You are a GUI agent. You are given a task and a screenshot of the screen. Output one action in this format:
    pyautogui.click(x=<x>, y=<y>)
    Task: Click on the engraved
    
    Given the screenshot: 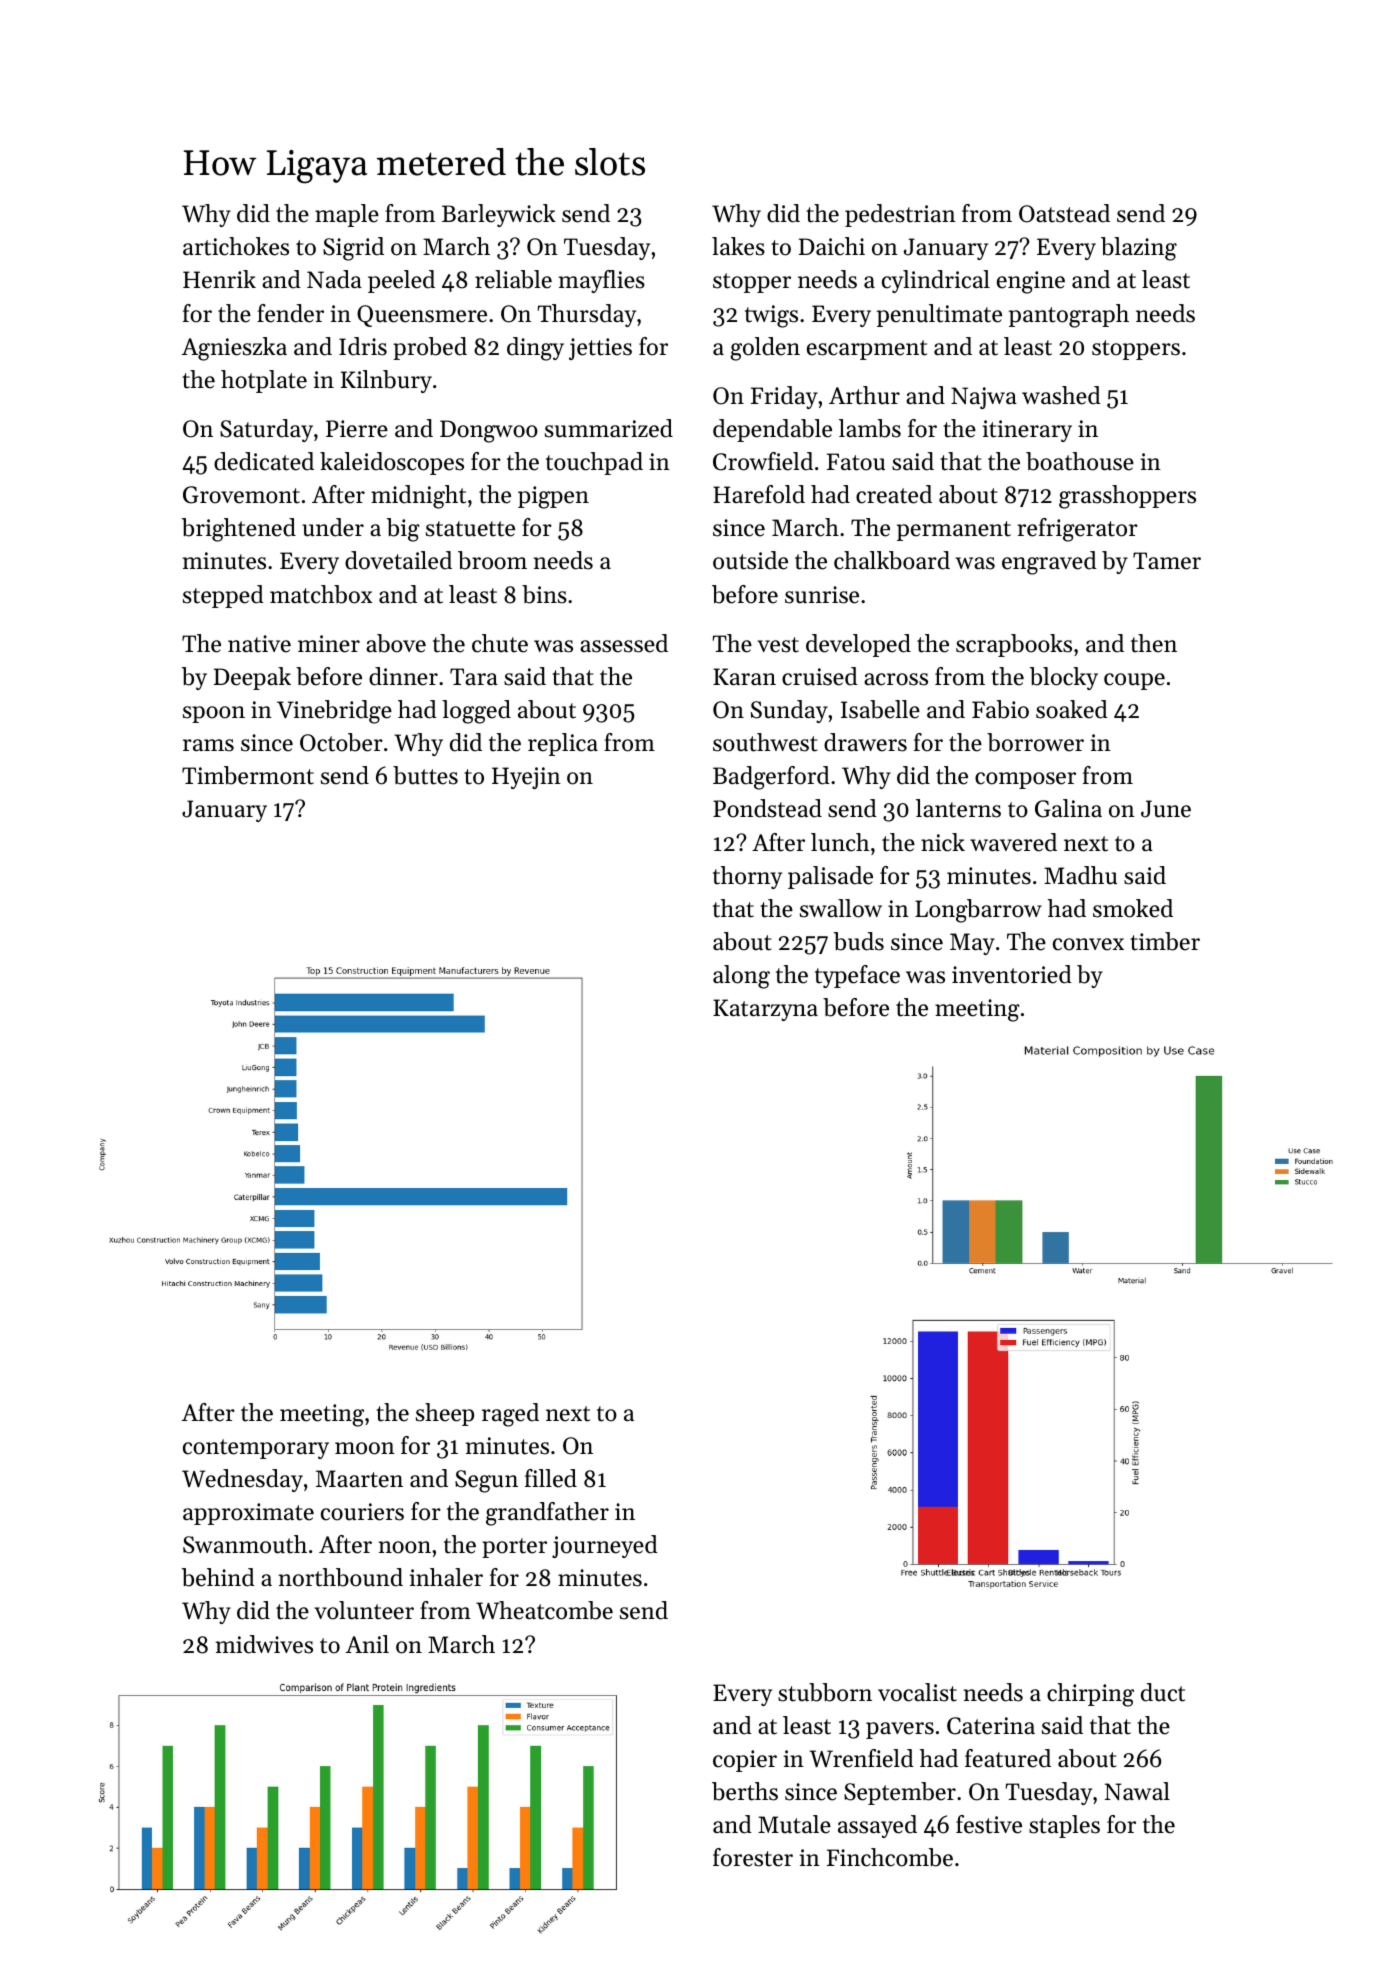 What is the action you would take?
    pyautogui.click(x=1049, y=563)
